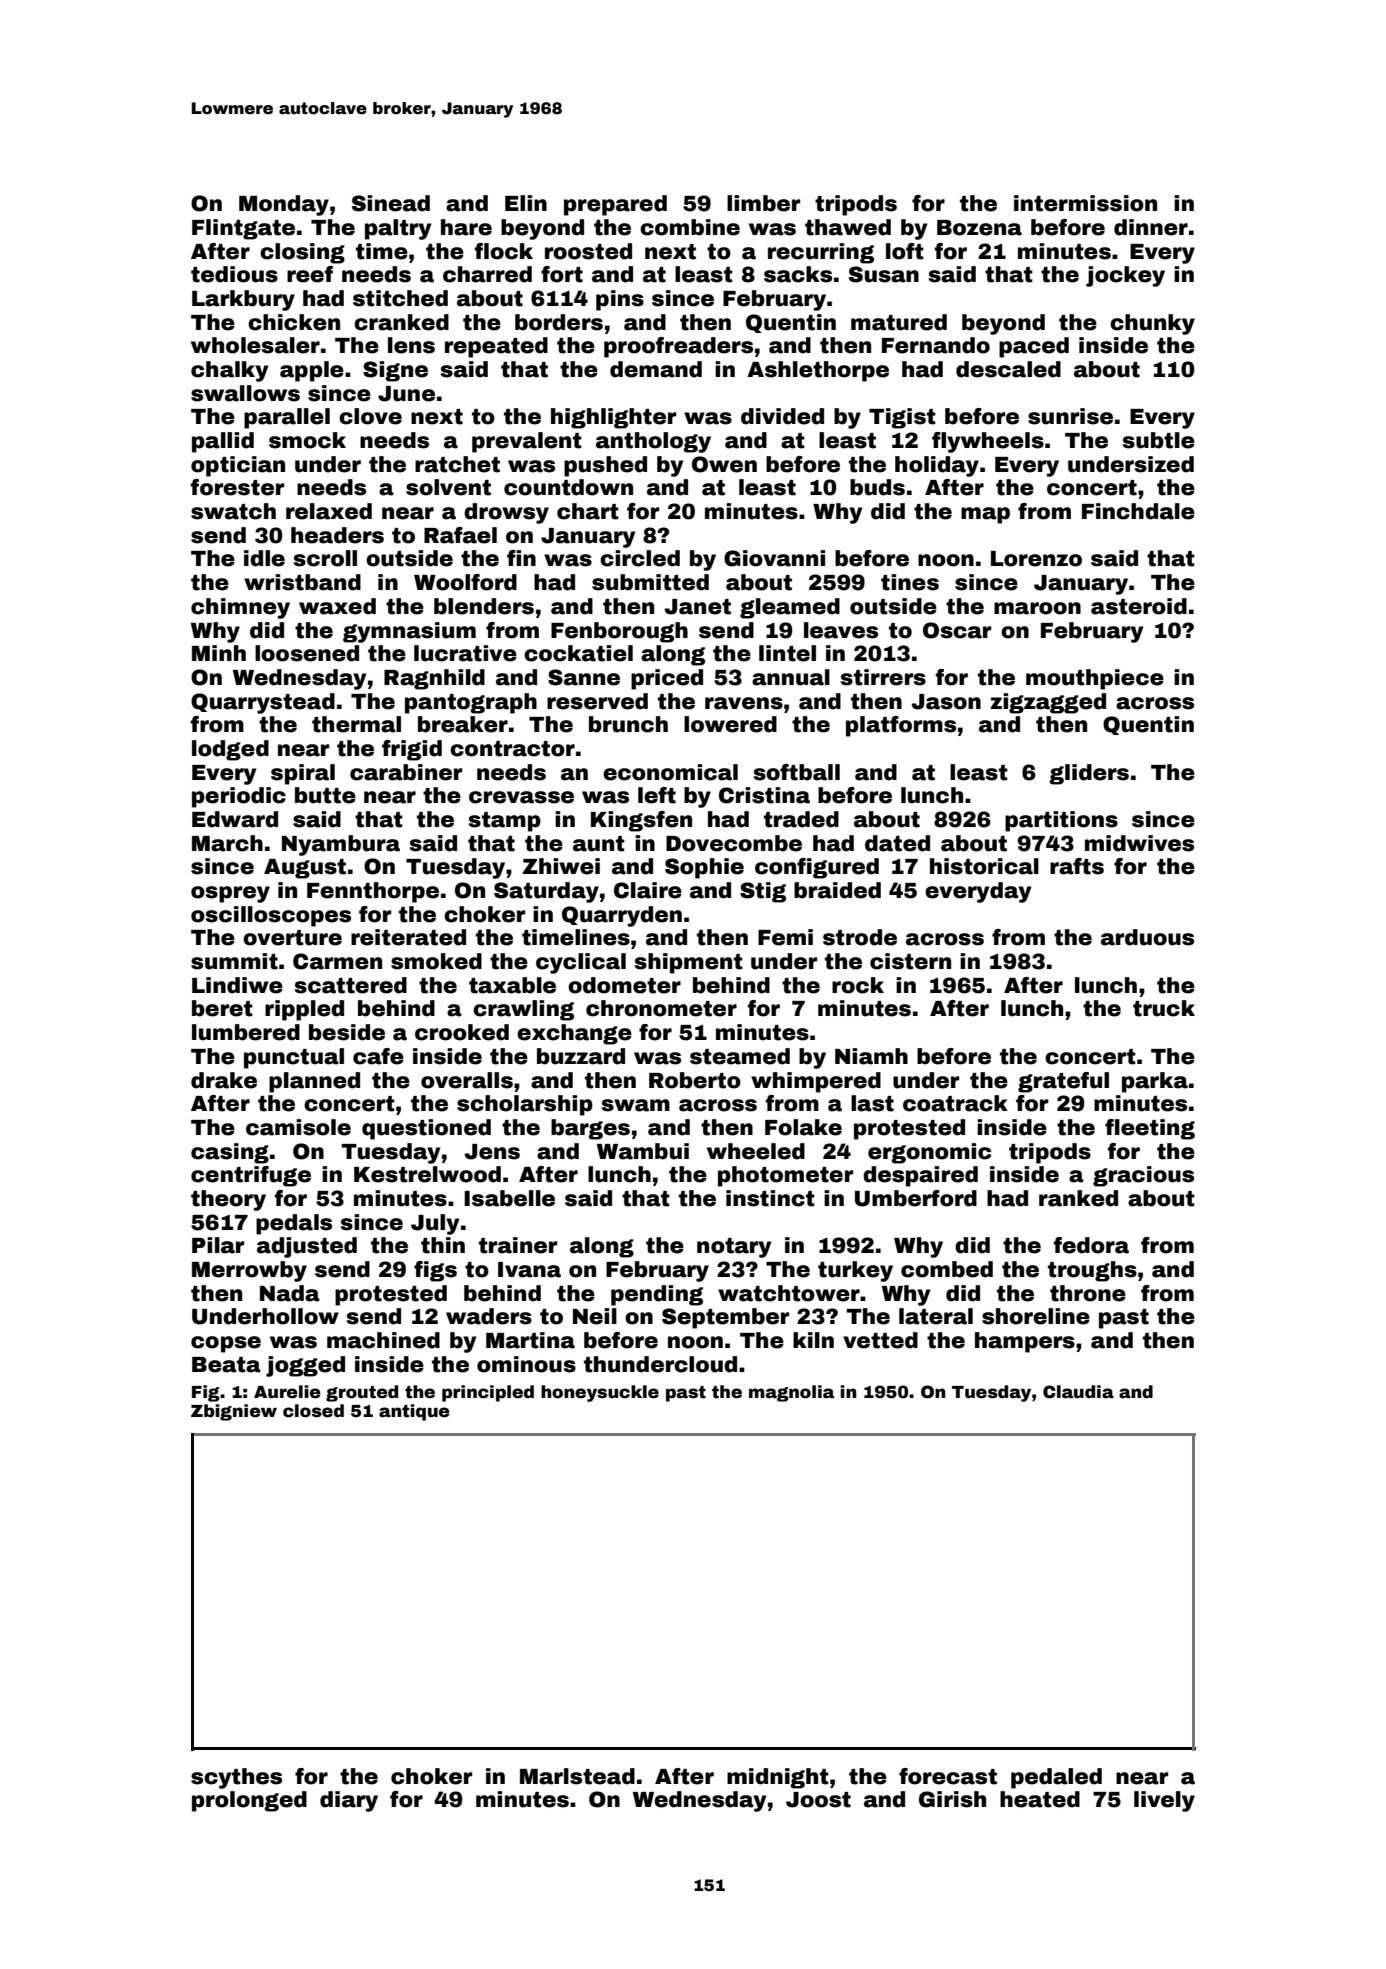 This page has height=1969, width=1386. Describe the element at coordinates (1164, 1801) in the page. I see `lively` at that location.
